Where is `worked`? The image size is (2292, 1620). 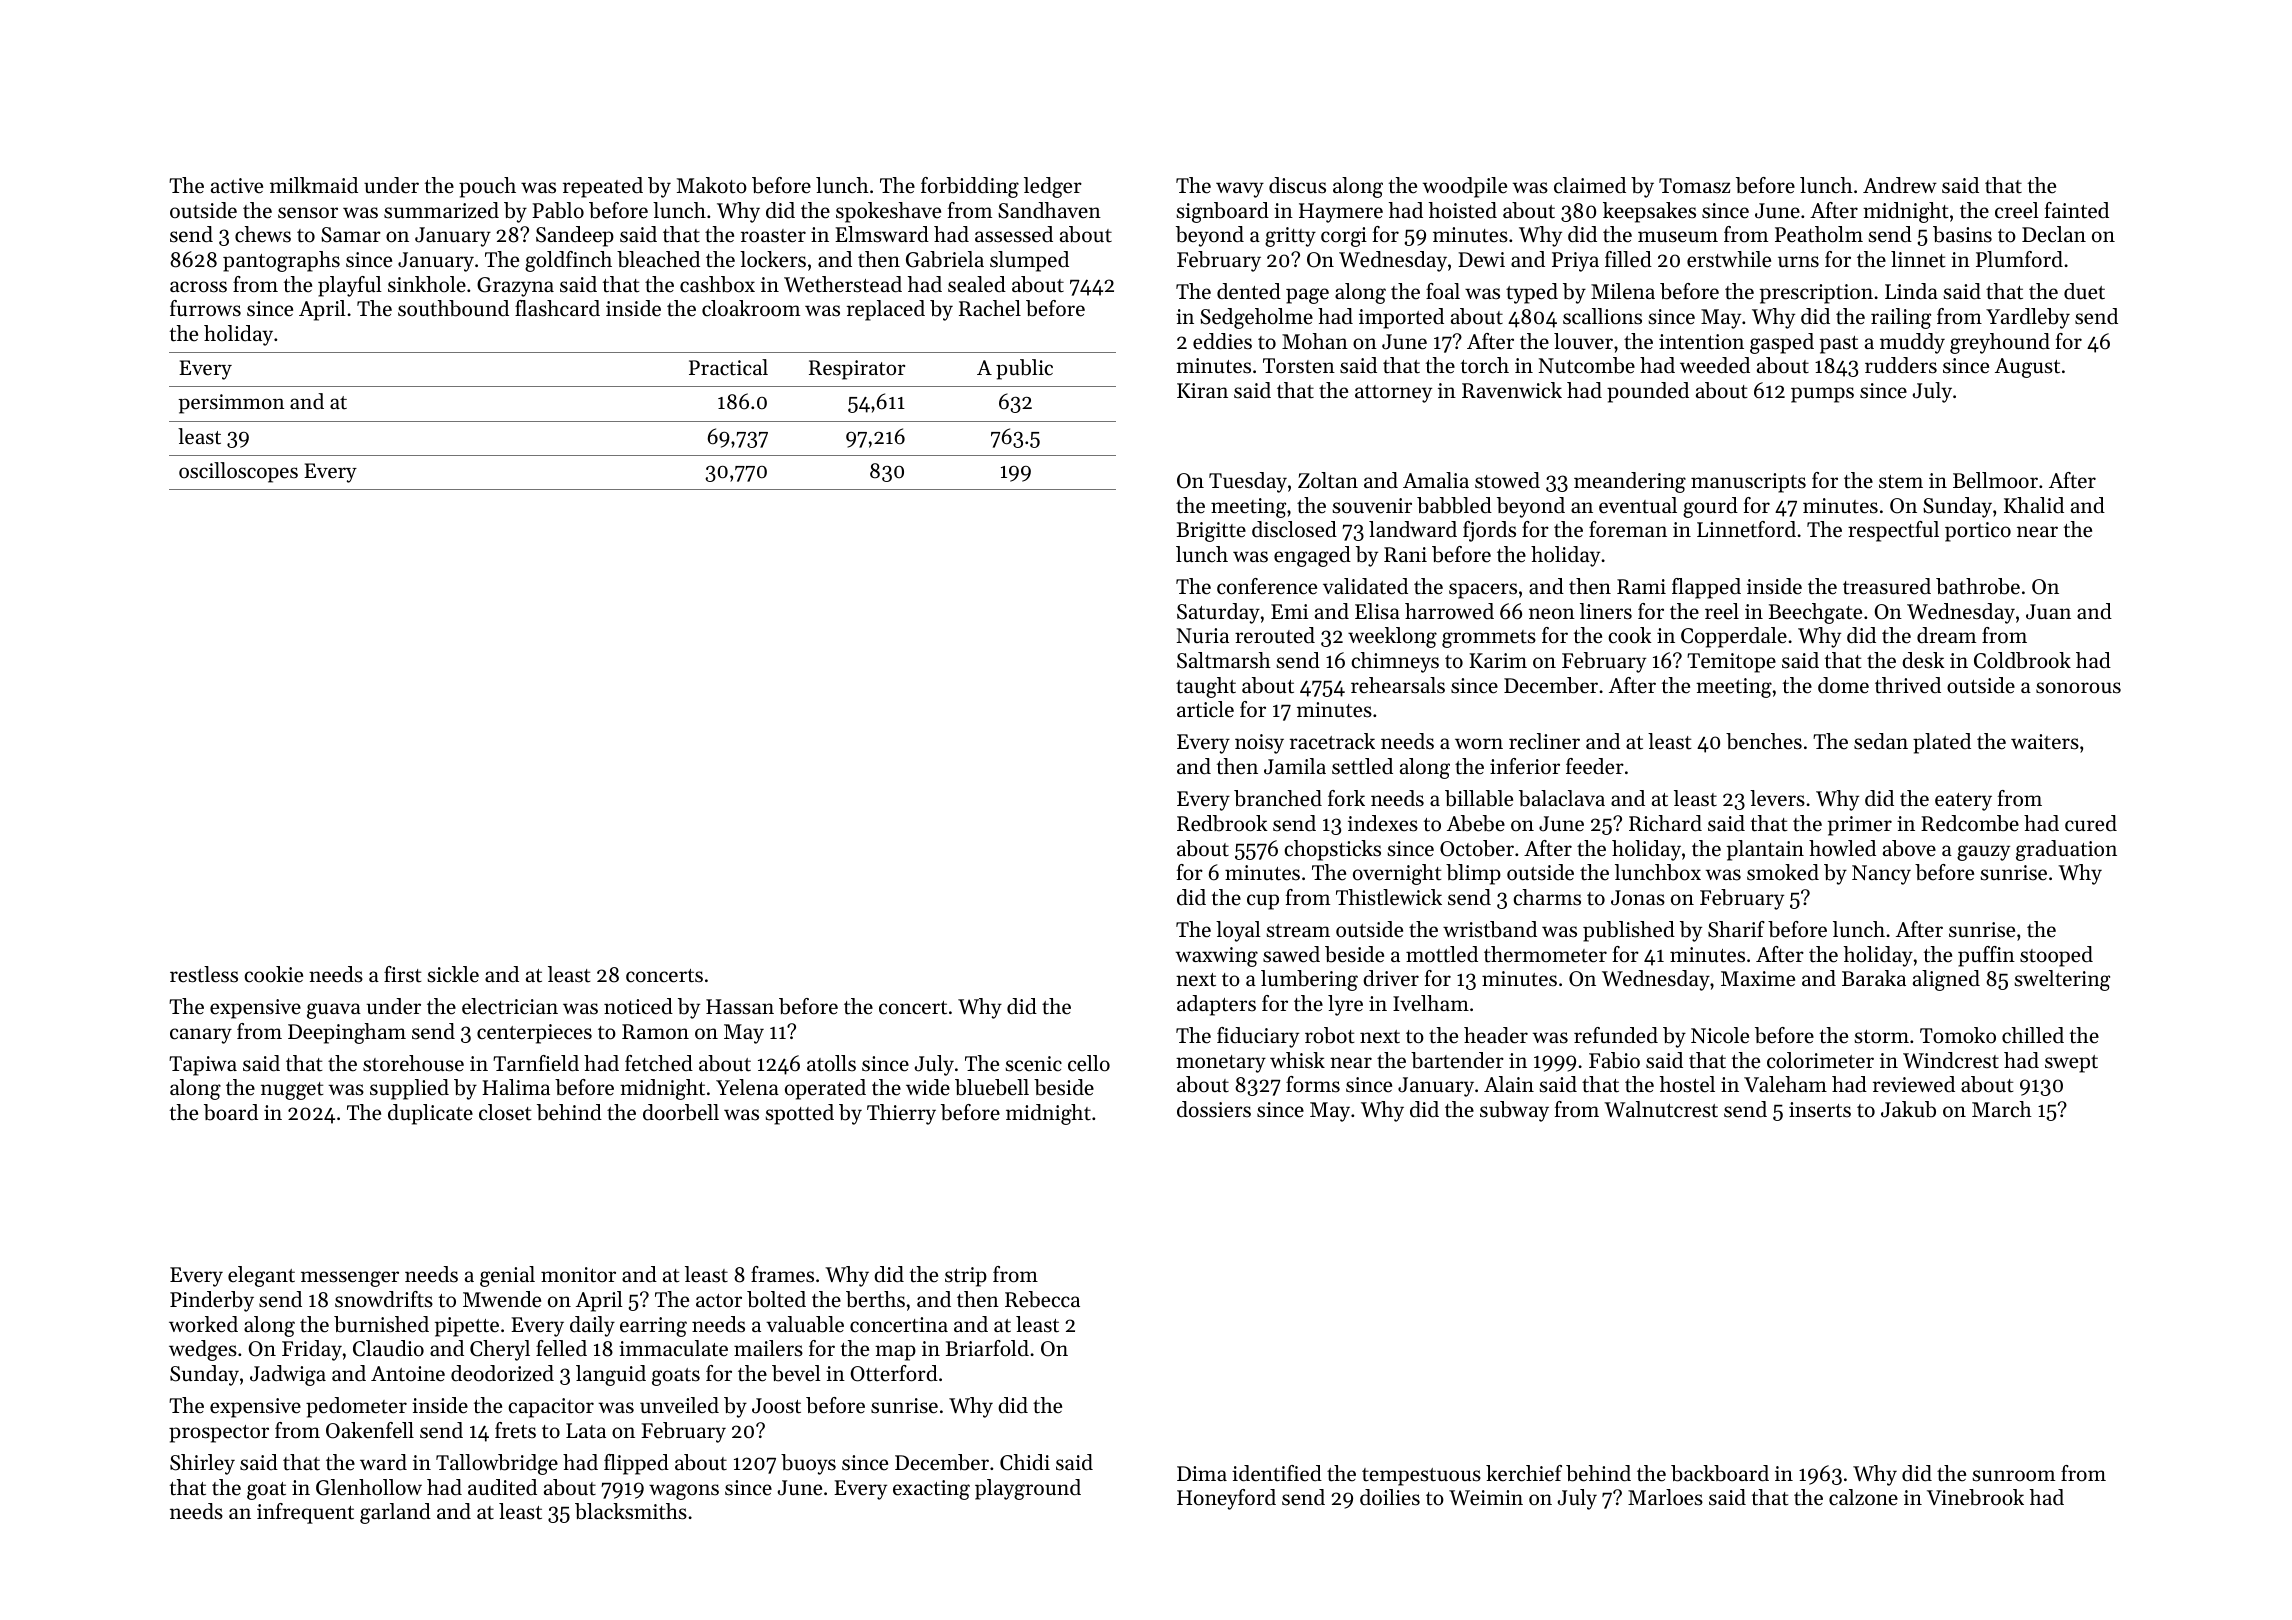 worked is located at coordinates (203, 1324).
